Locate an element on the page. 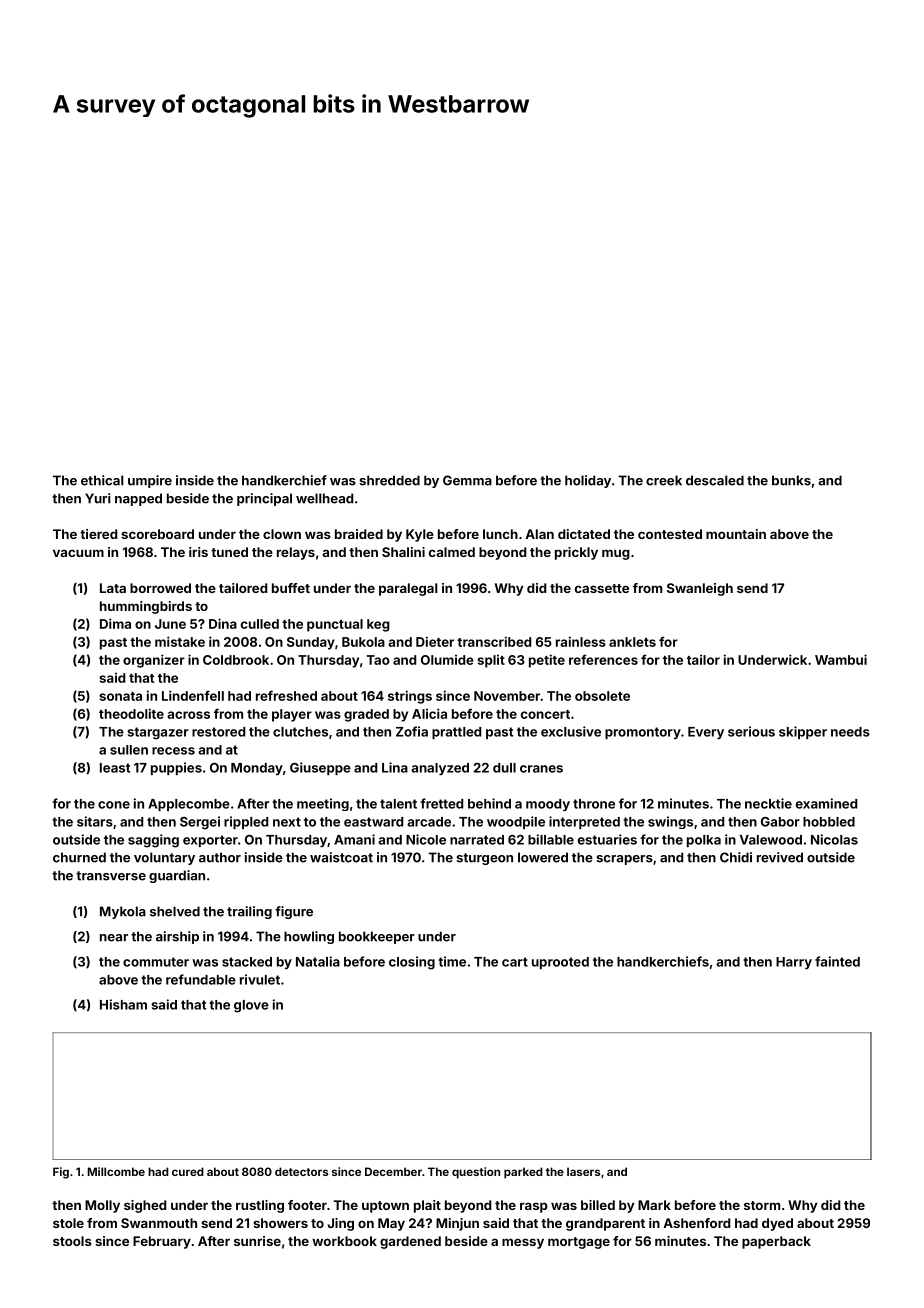  shredded is located at coordinates (389, 480).
